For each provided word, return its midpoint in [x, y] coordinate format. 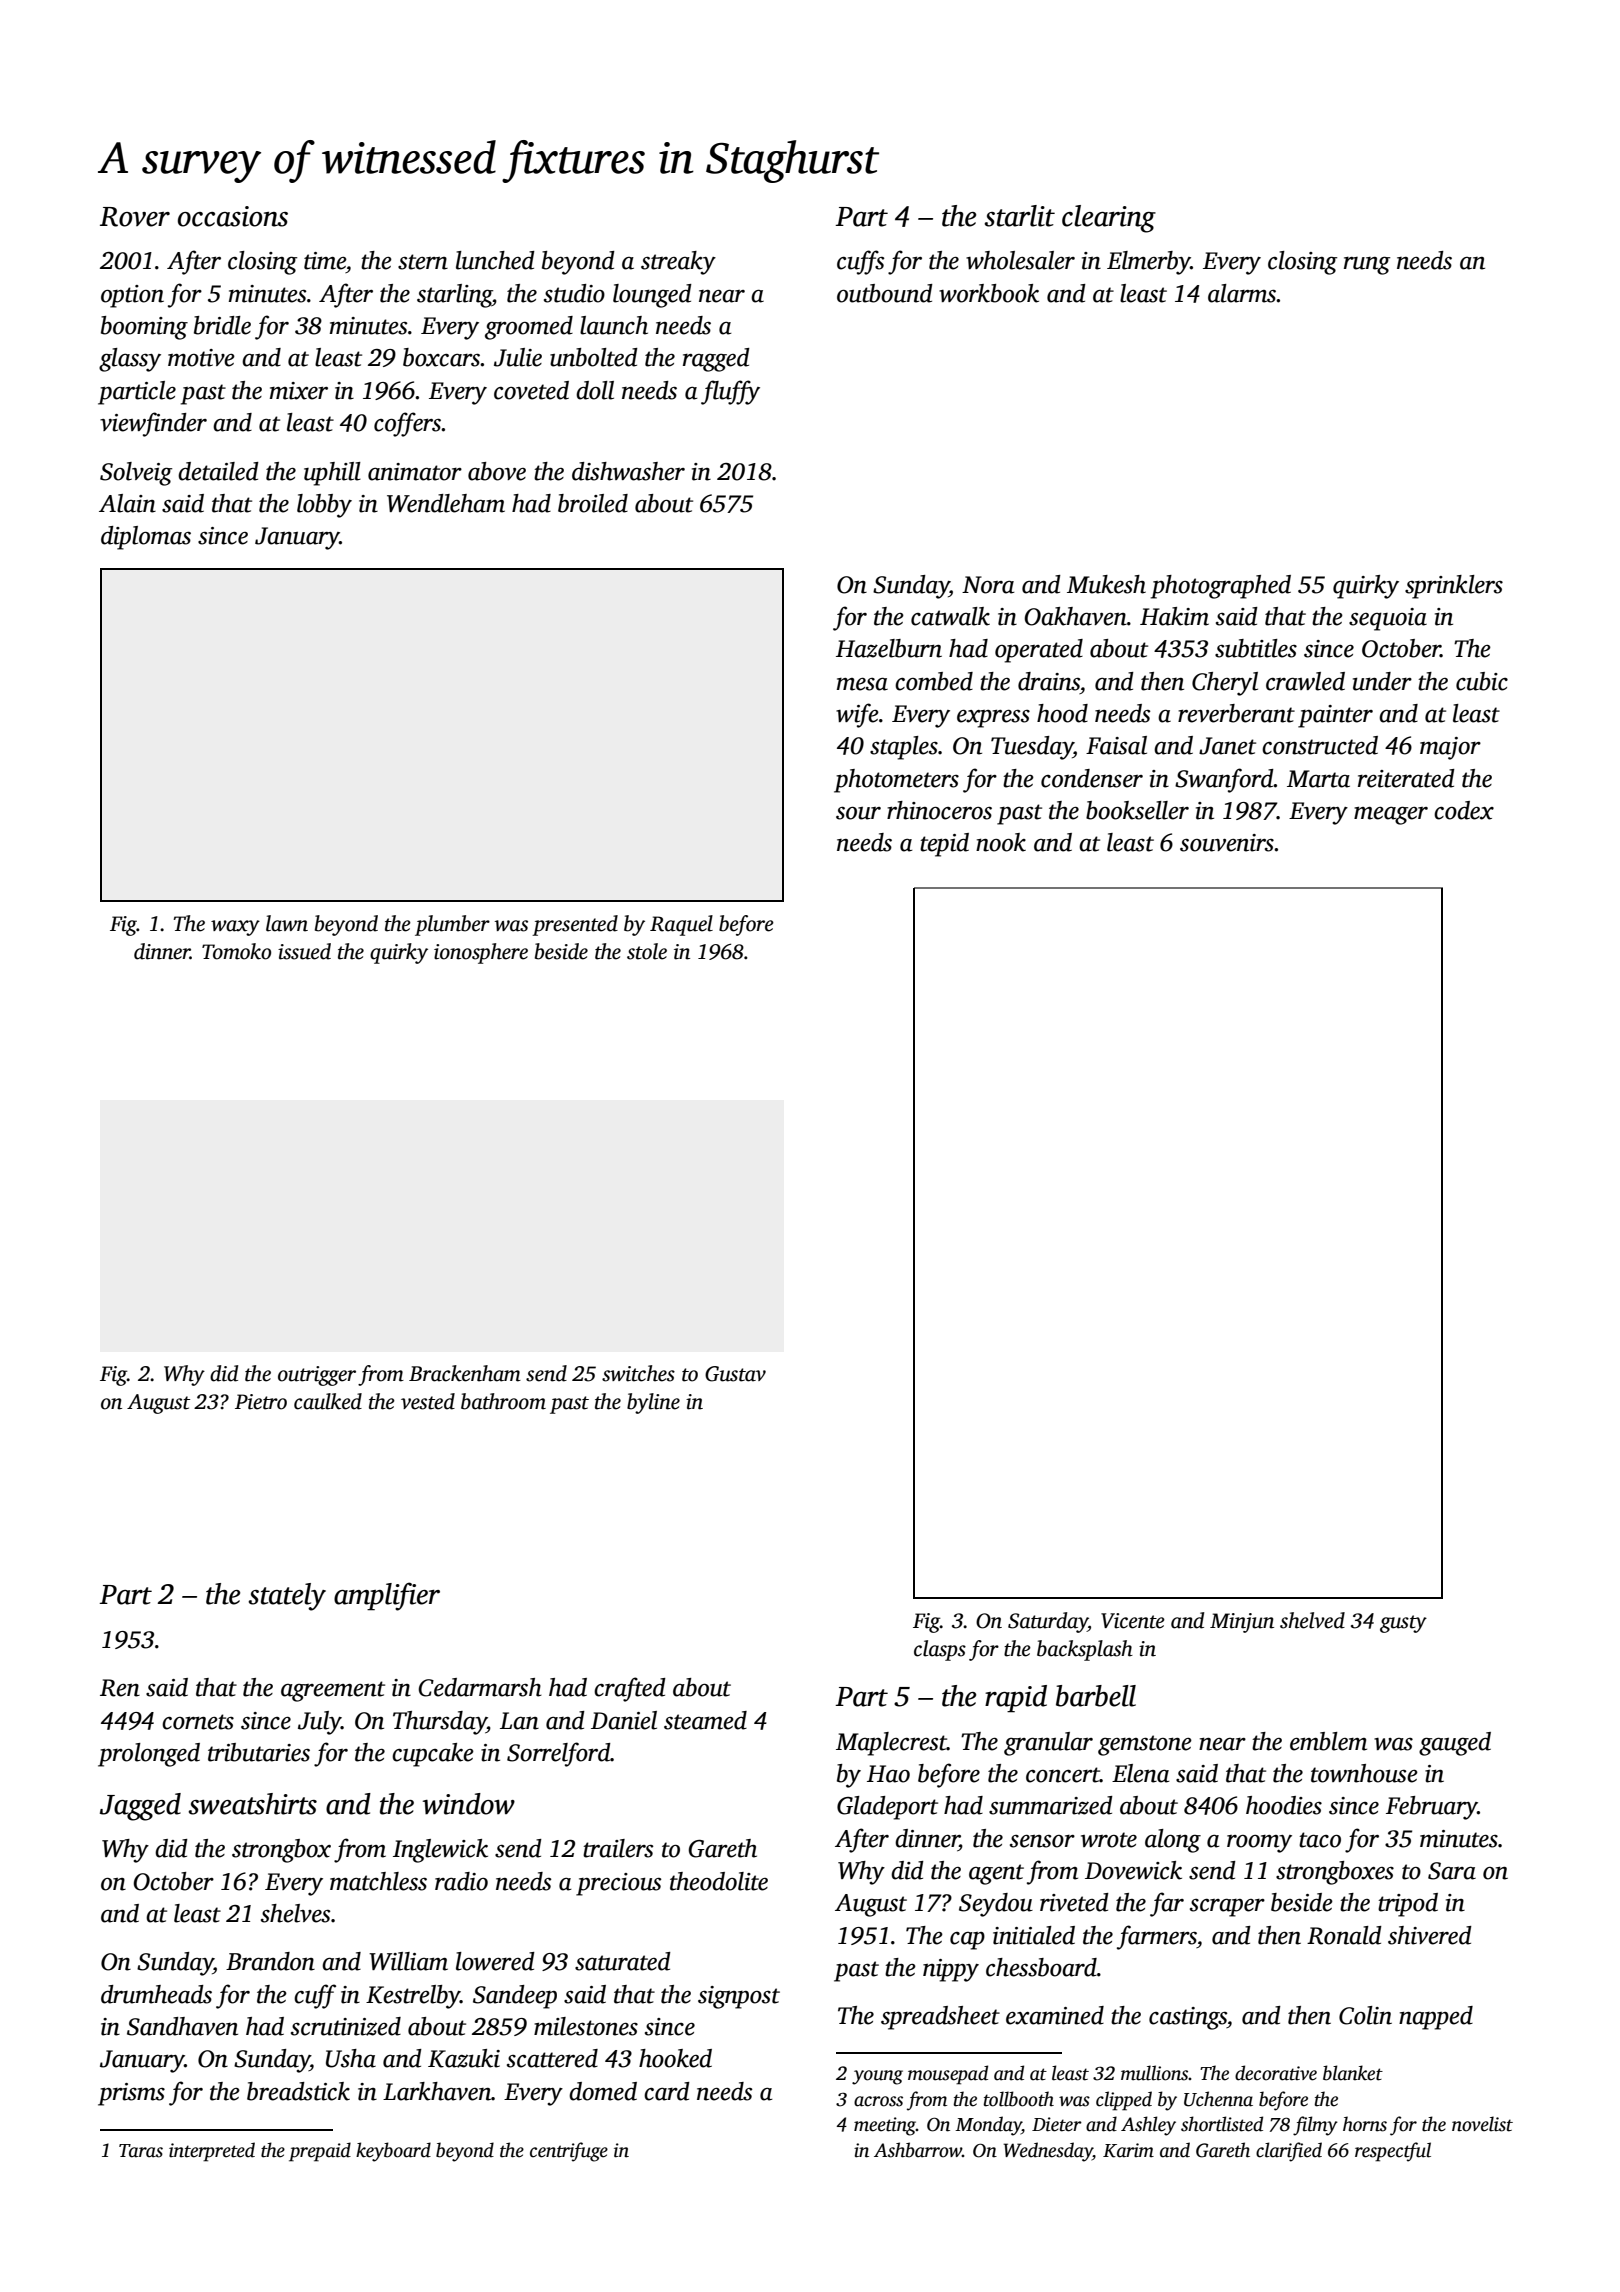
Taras [141, 2151]
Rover [135, 217]
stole [647, 951]
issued [304, 951]
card [667, 2091]
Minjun [1242, 1623]
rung [1367, 265]
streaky [678, 263]
